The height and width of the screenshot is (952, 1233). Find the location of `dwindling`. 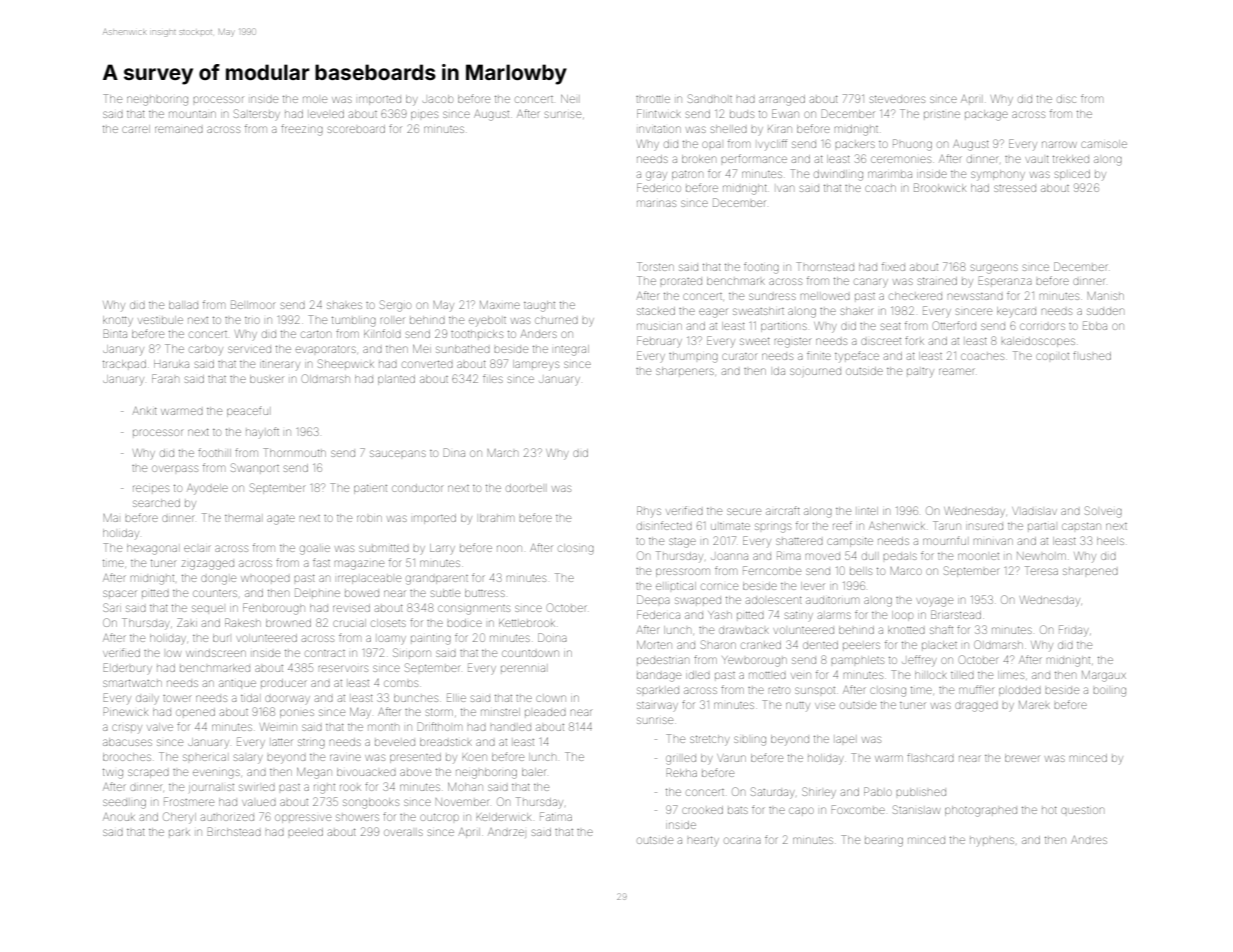

dwindling is located at coordinates (838, 175).
